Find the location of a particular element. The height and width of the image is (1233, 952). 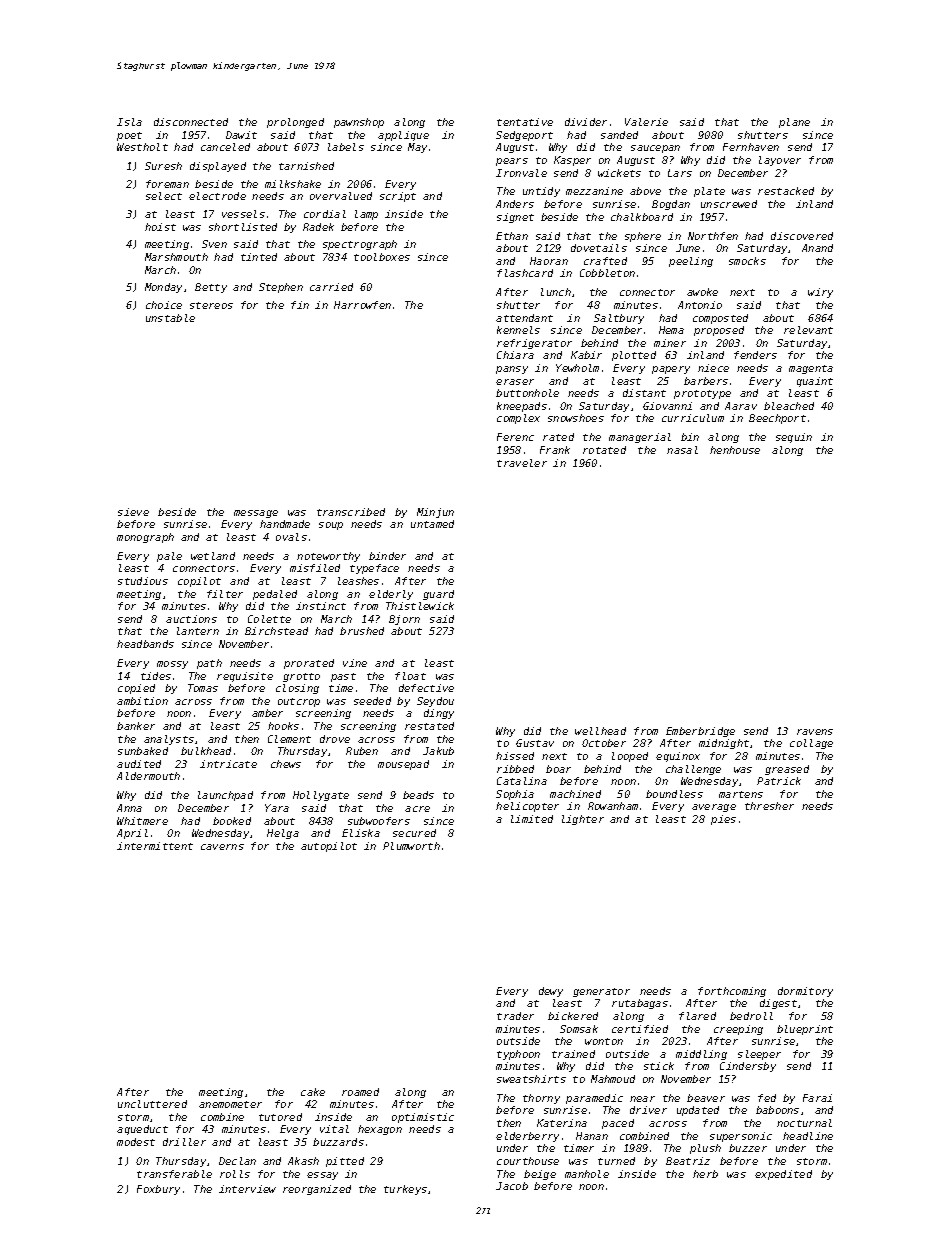

turkeys is located at coordinates (405, 1190).
